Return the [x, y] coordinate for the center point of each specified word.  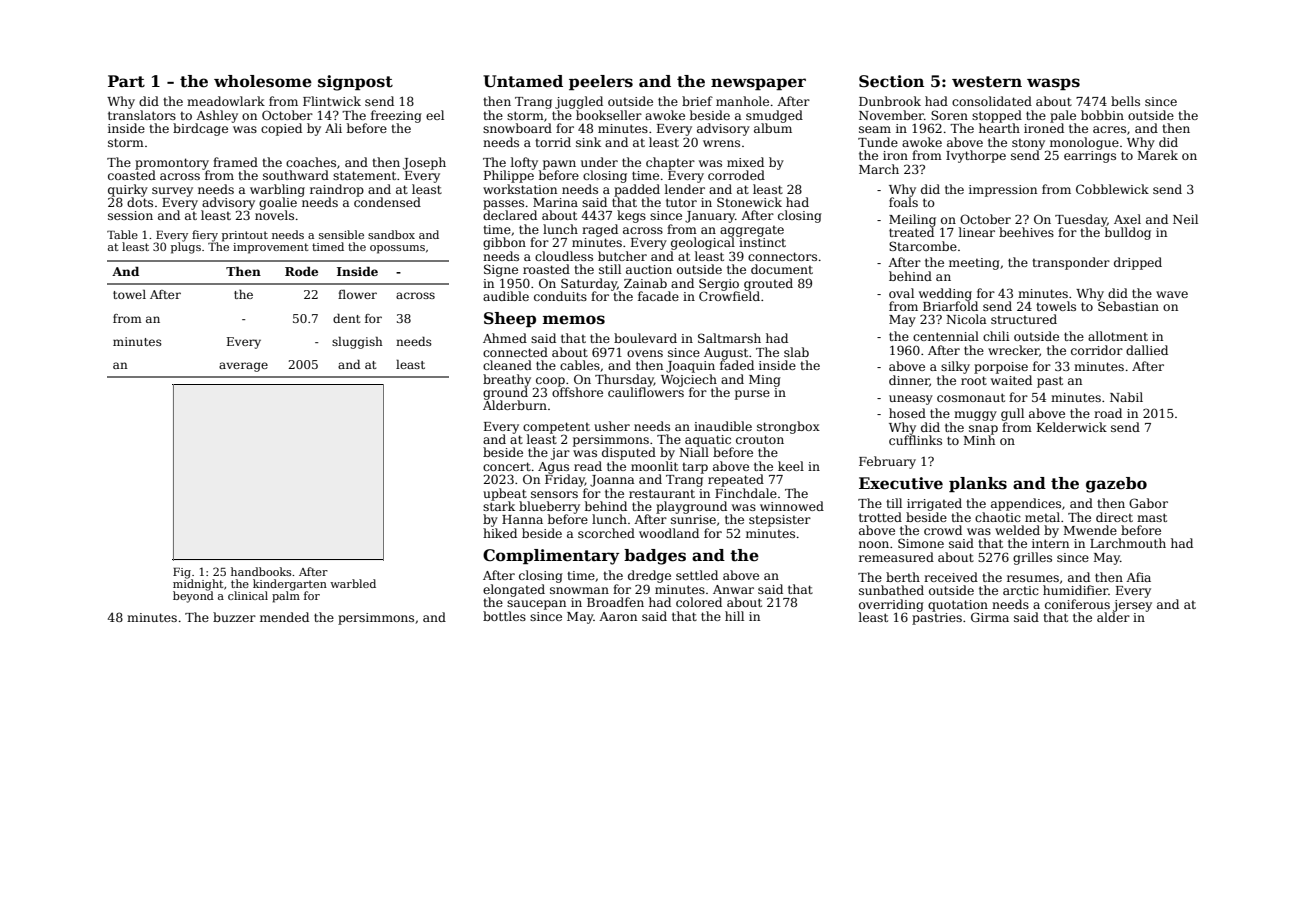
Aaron [618, 616]
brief [697, 101]
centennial [946, 336]
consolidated [992, 101]
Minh [979, 440]
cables [580, 365]
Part [126, 81]
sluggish [357, 343]
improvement [270, 248]
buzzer [234, 617]
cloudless [564, 256]
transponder [1071, 263]
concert [507, 466]
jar [560, 454]
